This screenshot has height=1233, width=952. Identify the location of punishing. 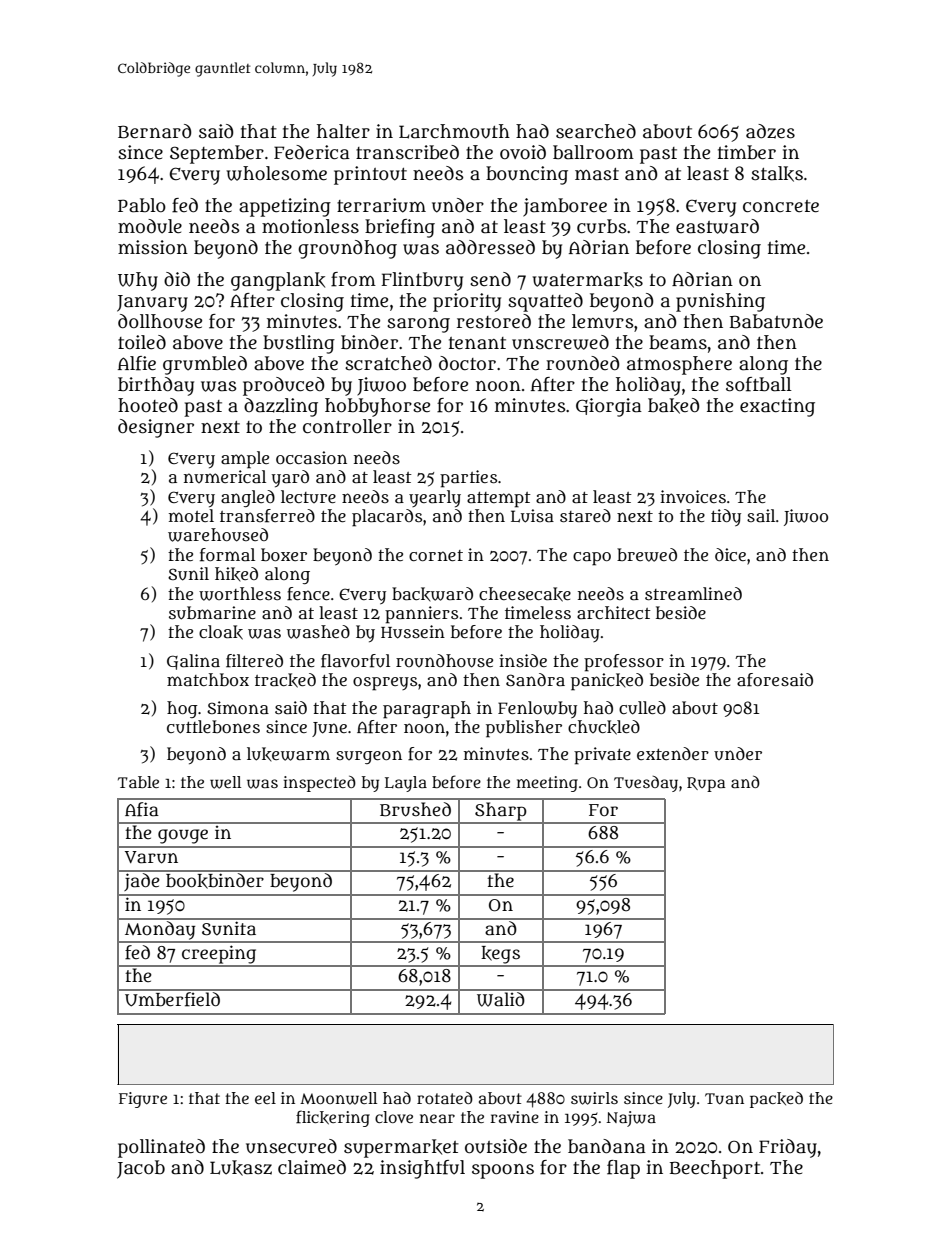
(720, 302).
